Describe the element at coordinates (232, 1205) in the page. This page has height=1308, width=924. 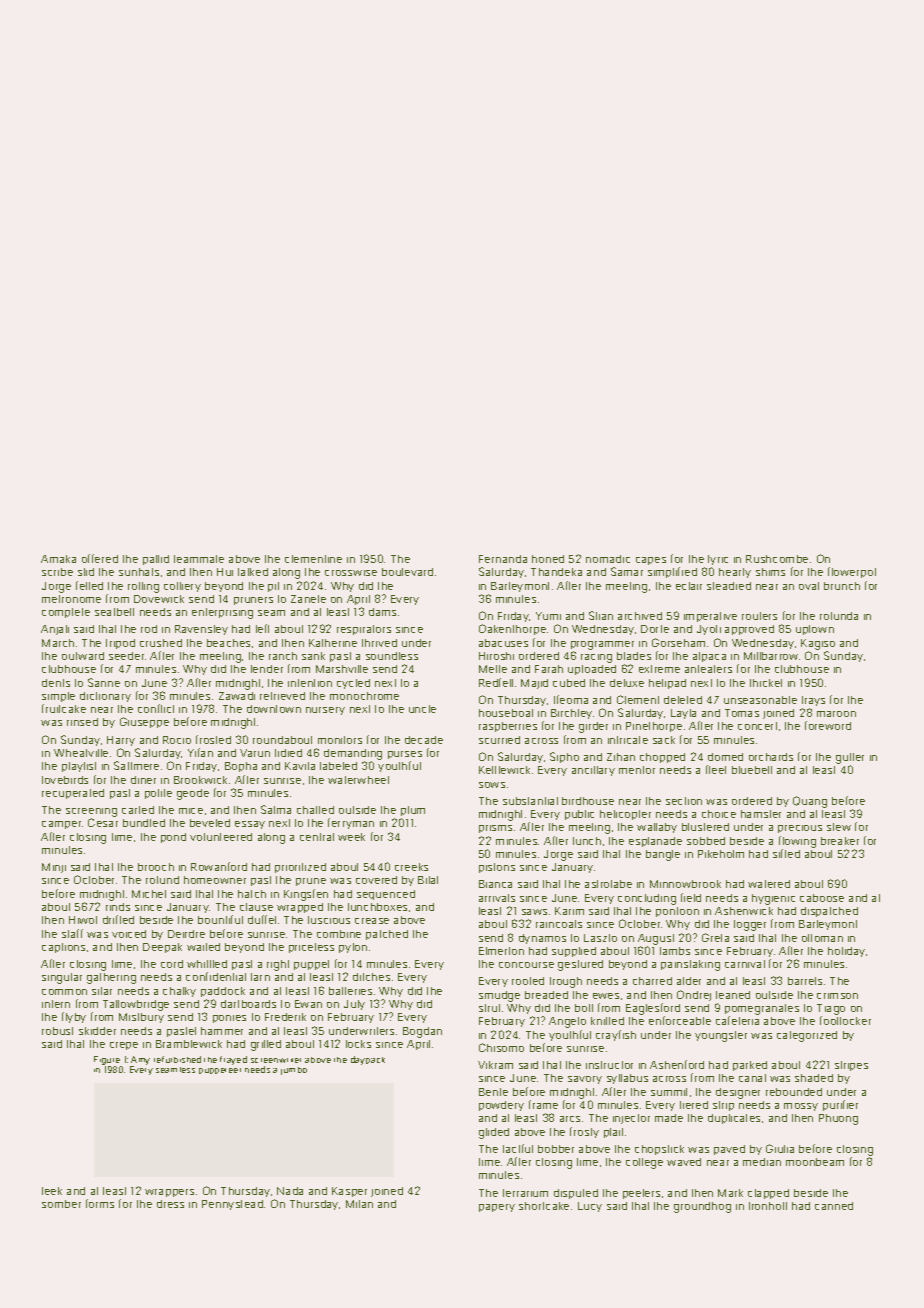
I see `Pennystead` at that location.
